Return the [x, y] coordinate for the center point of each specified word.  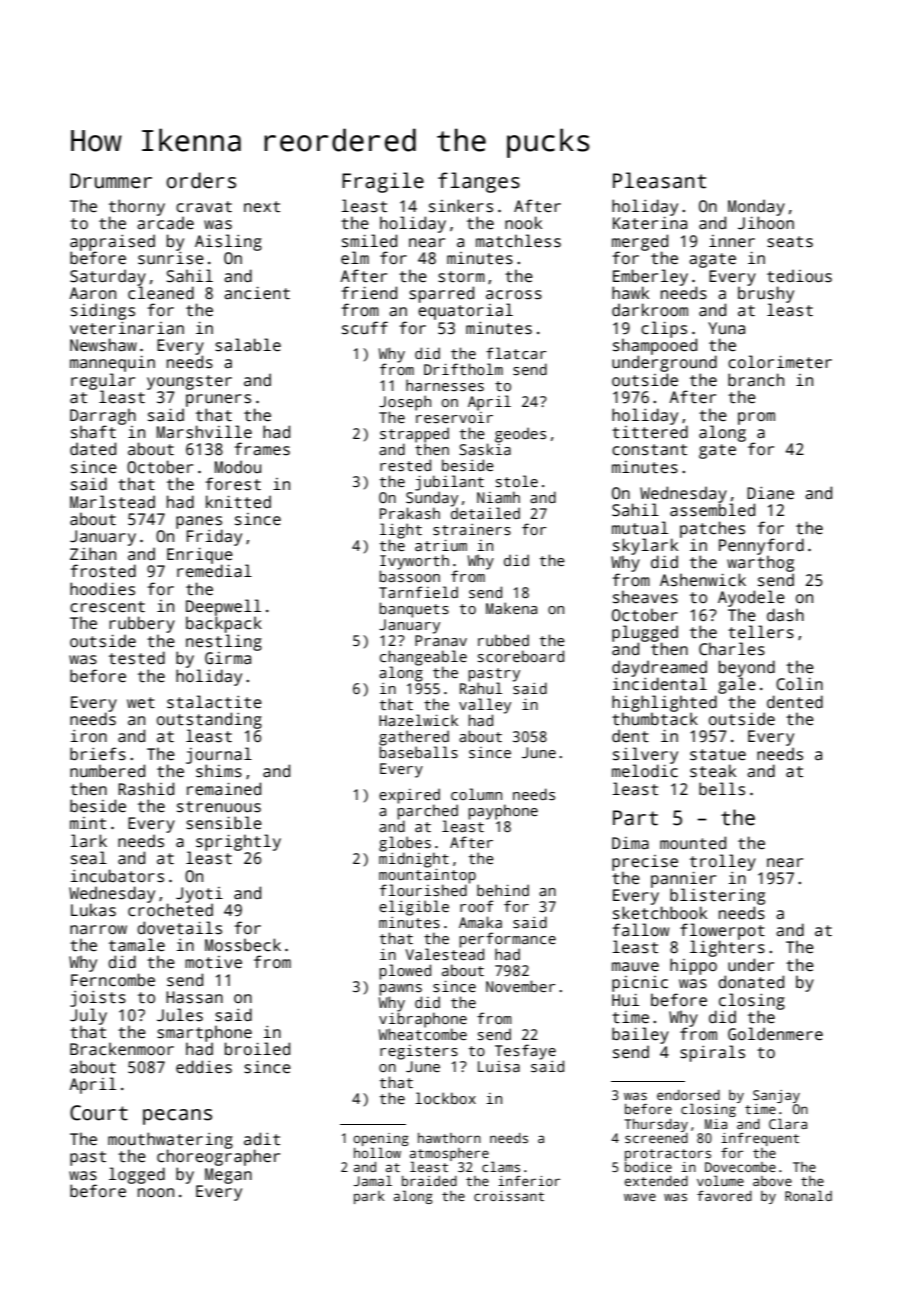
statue [718, 755]
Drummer [111, 181]
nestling [224, 642]
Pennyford [761, 547]
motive [213, 962]
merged [640, 242]
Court [99, 1113]
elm [355, 258]
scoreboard [521, 656]
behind [503, 890]
